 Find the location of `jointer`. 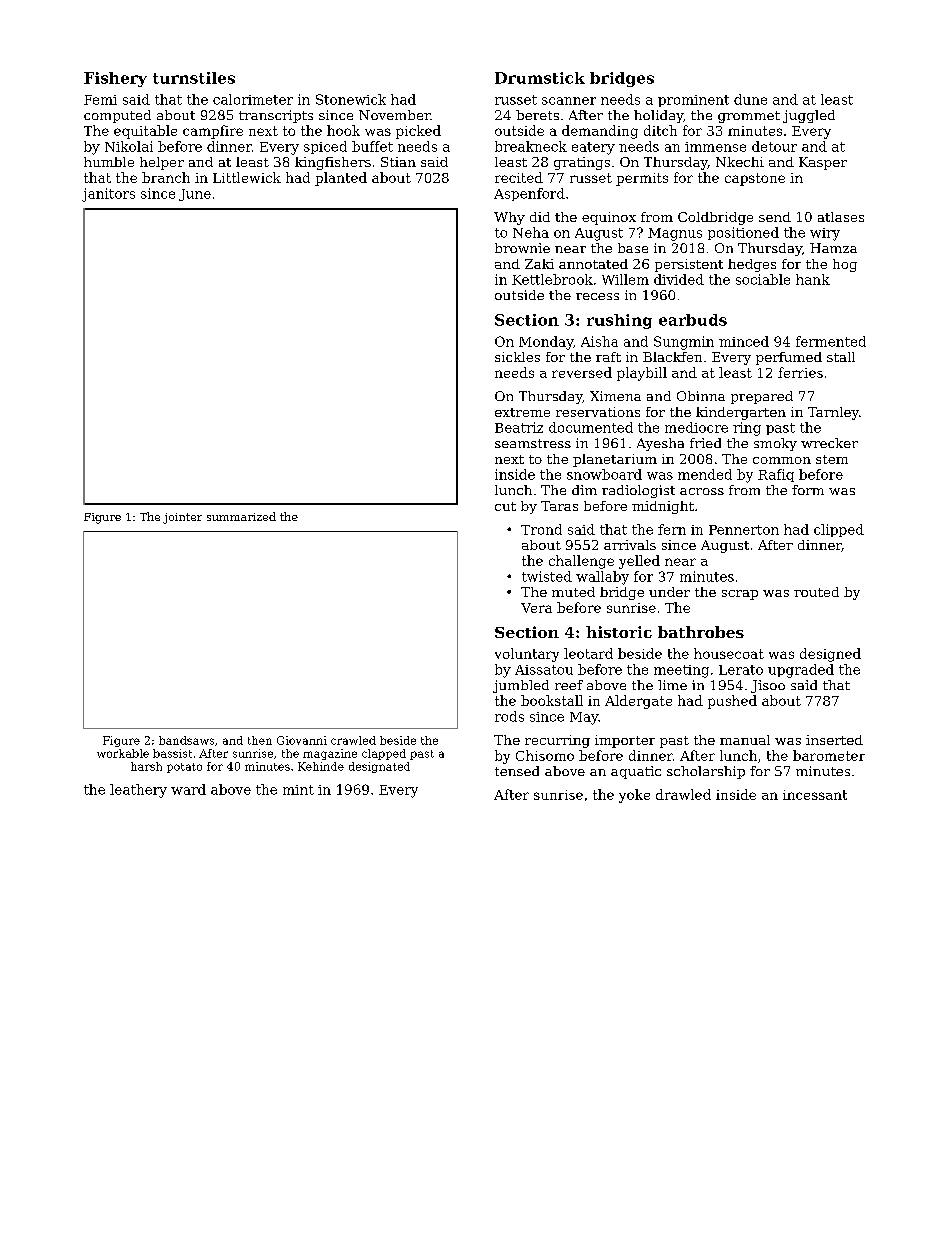

jointer is located at coordinates (182, 518).
